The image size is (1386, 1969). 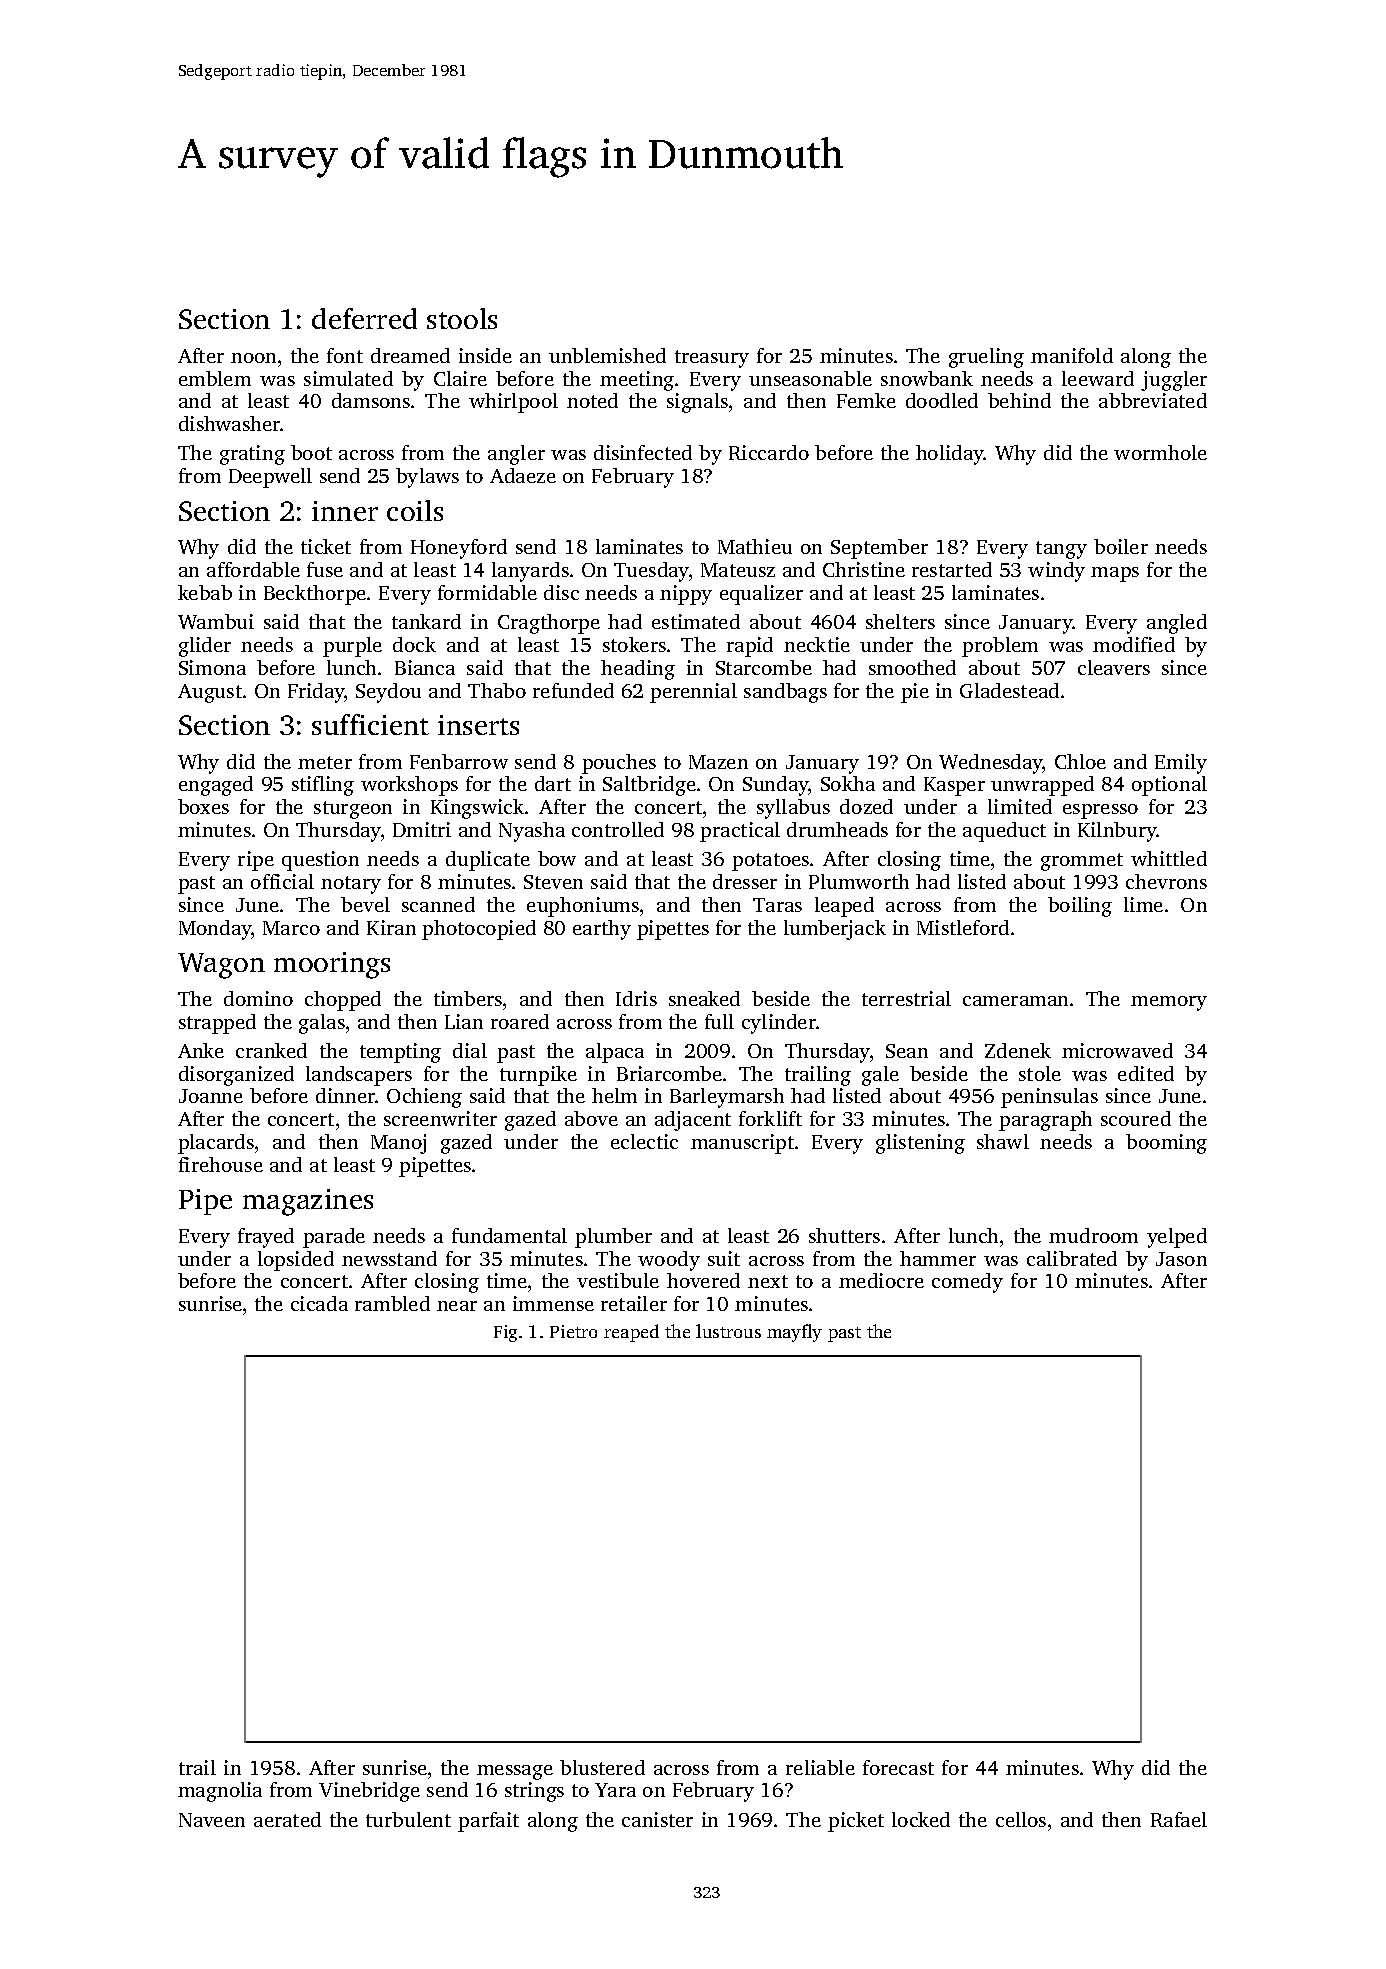 I want to click on cicada, so click(x=319, y=1303).
